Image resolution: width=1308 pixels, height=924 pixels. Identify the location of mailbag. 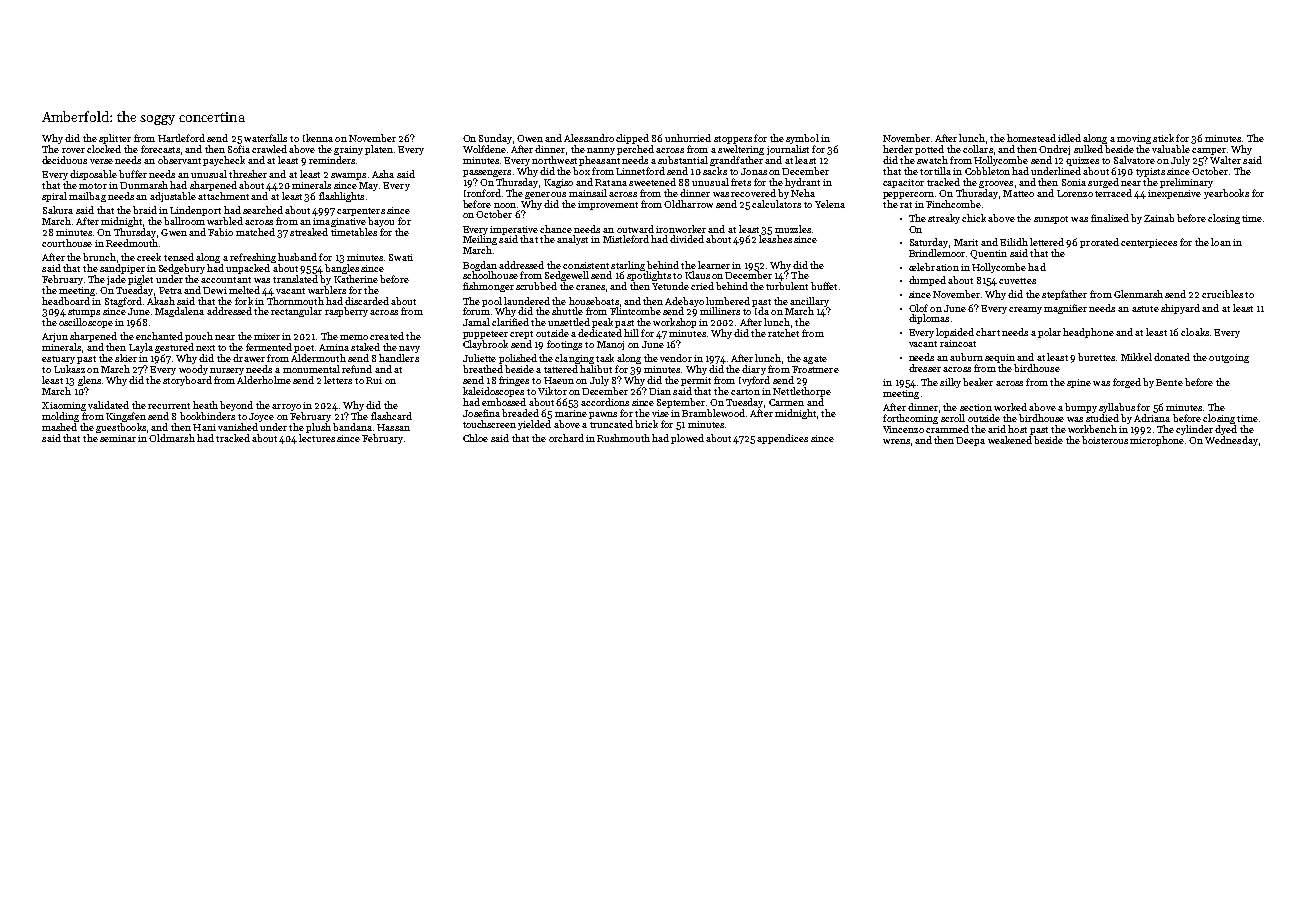
(87, 197).
